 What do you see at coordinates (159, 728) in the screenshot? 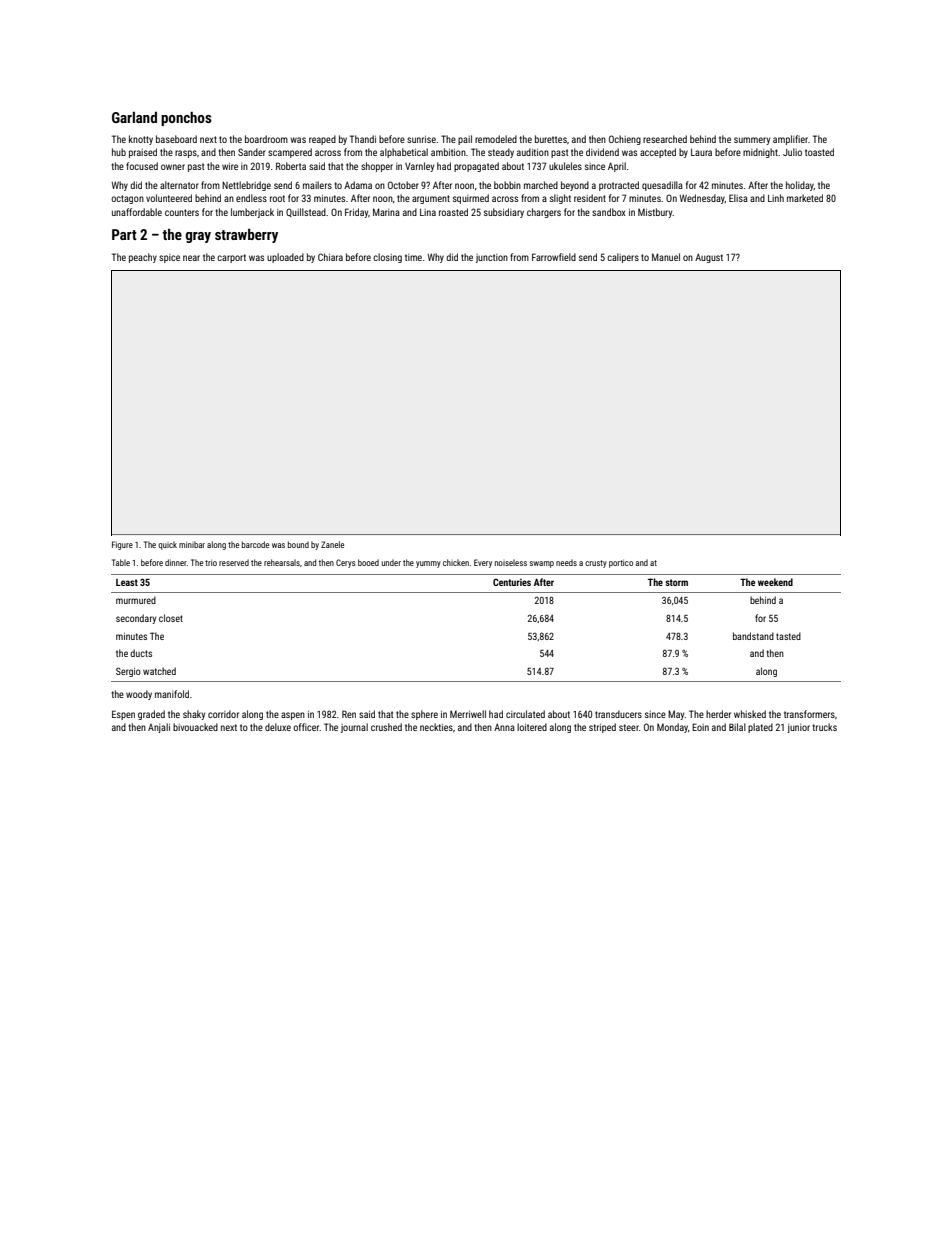
I see `Anjali` at bounding box center [159, 728].
